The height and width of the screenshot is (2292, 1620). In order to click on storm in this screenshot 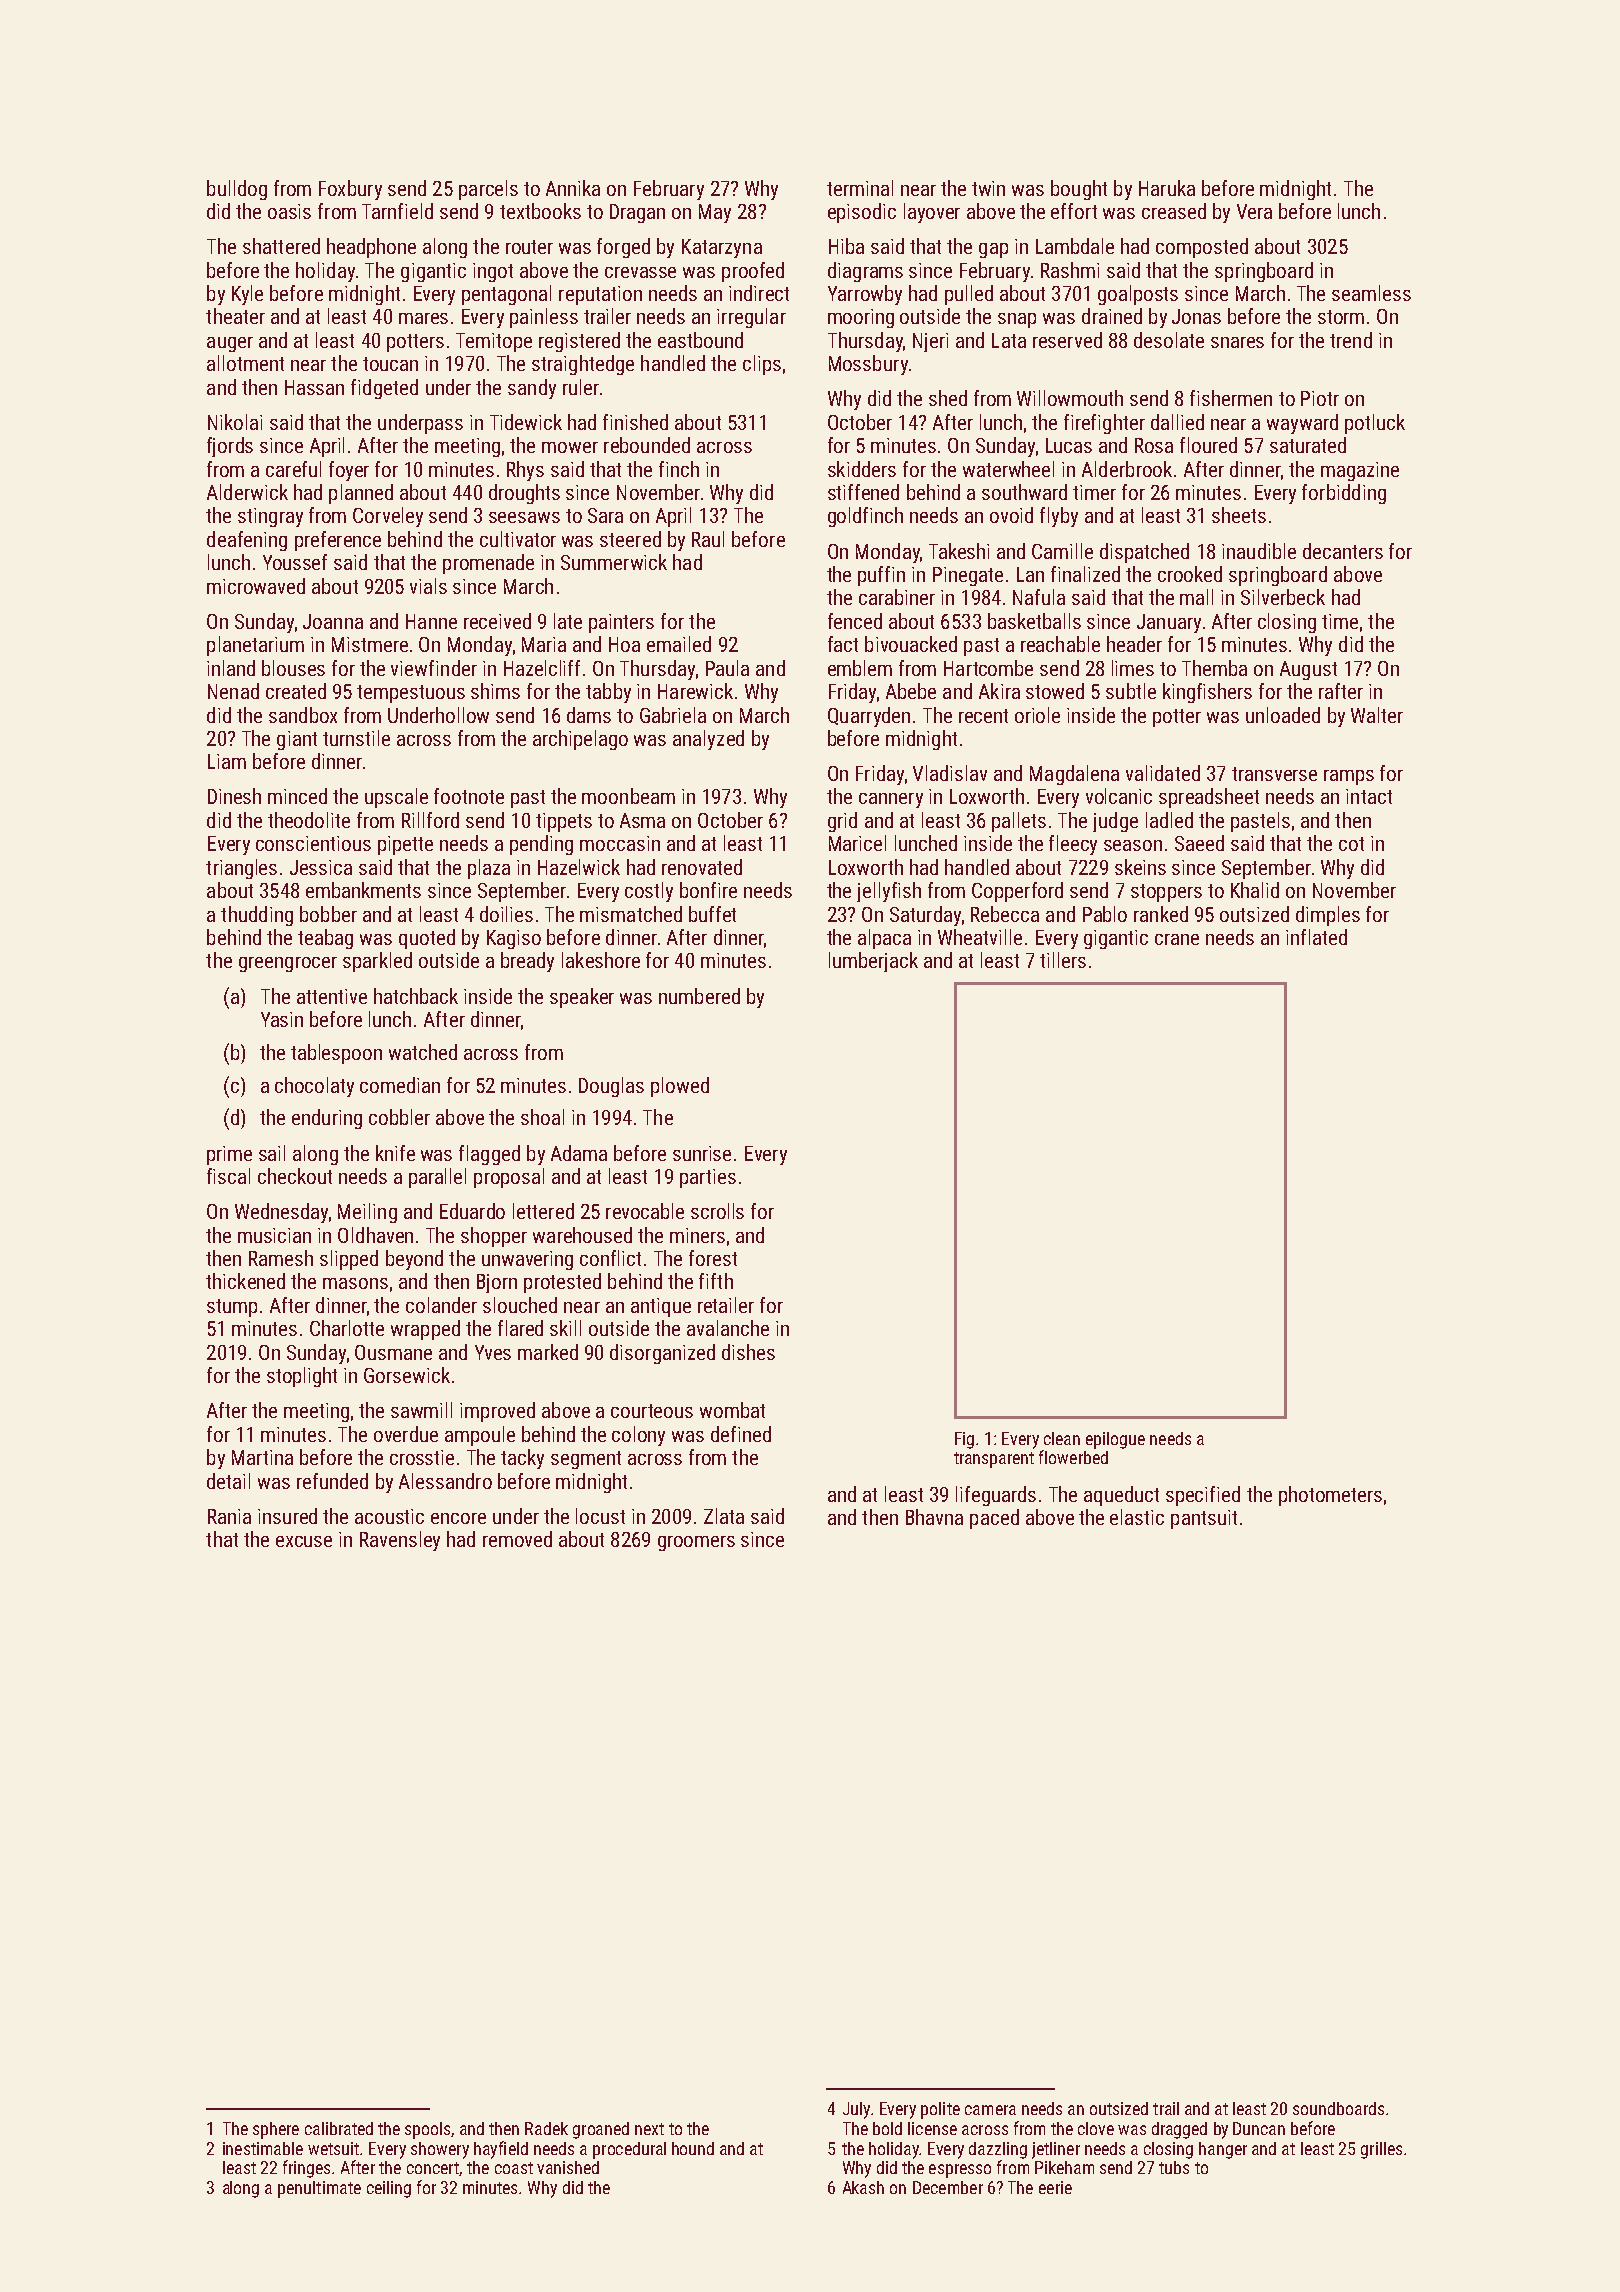, I will do `click(1341, 317)`.
